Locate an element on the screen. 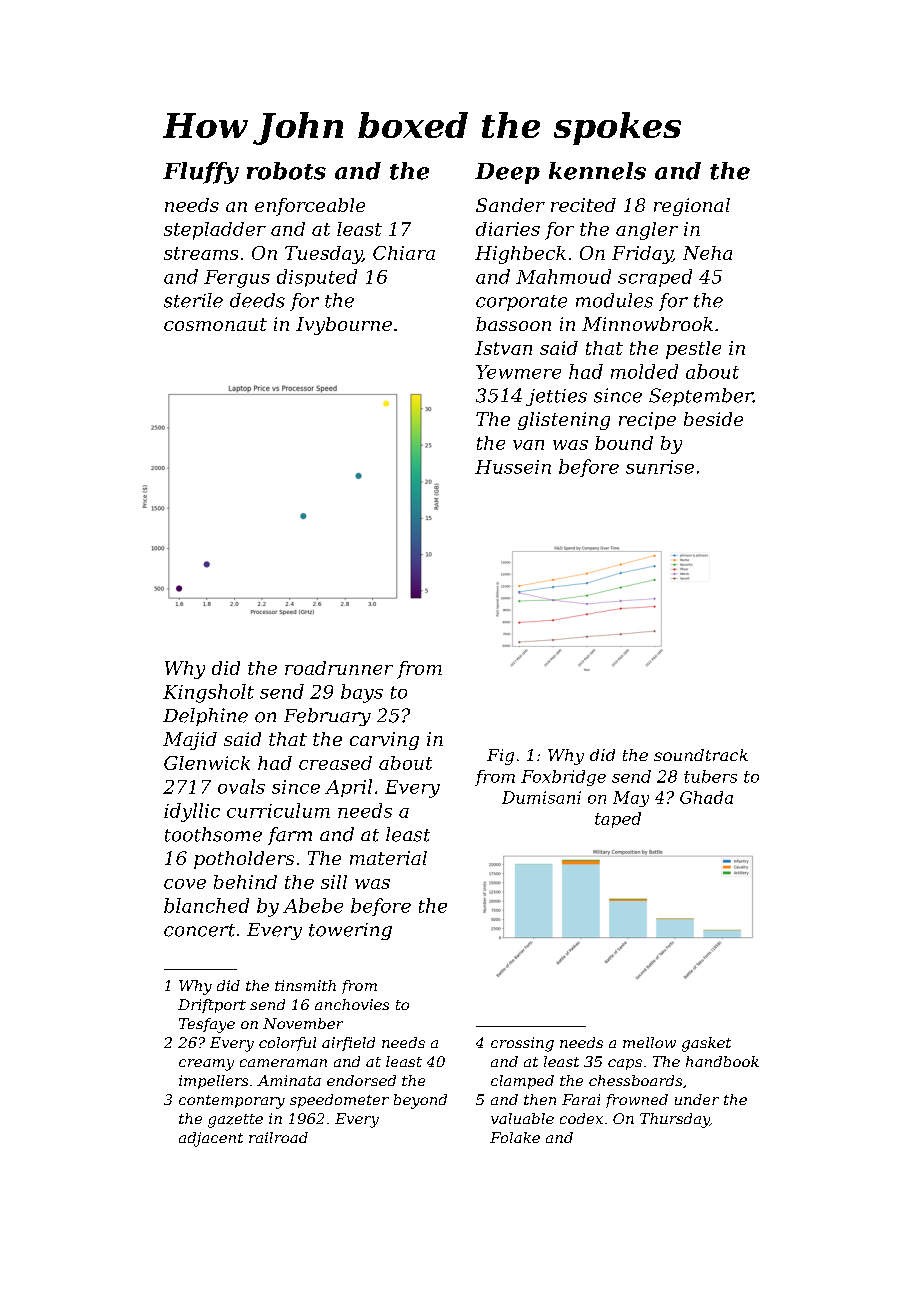  enforceable is located at coordinates (310, 207).
